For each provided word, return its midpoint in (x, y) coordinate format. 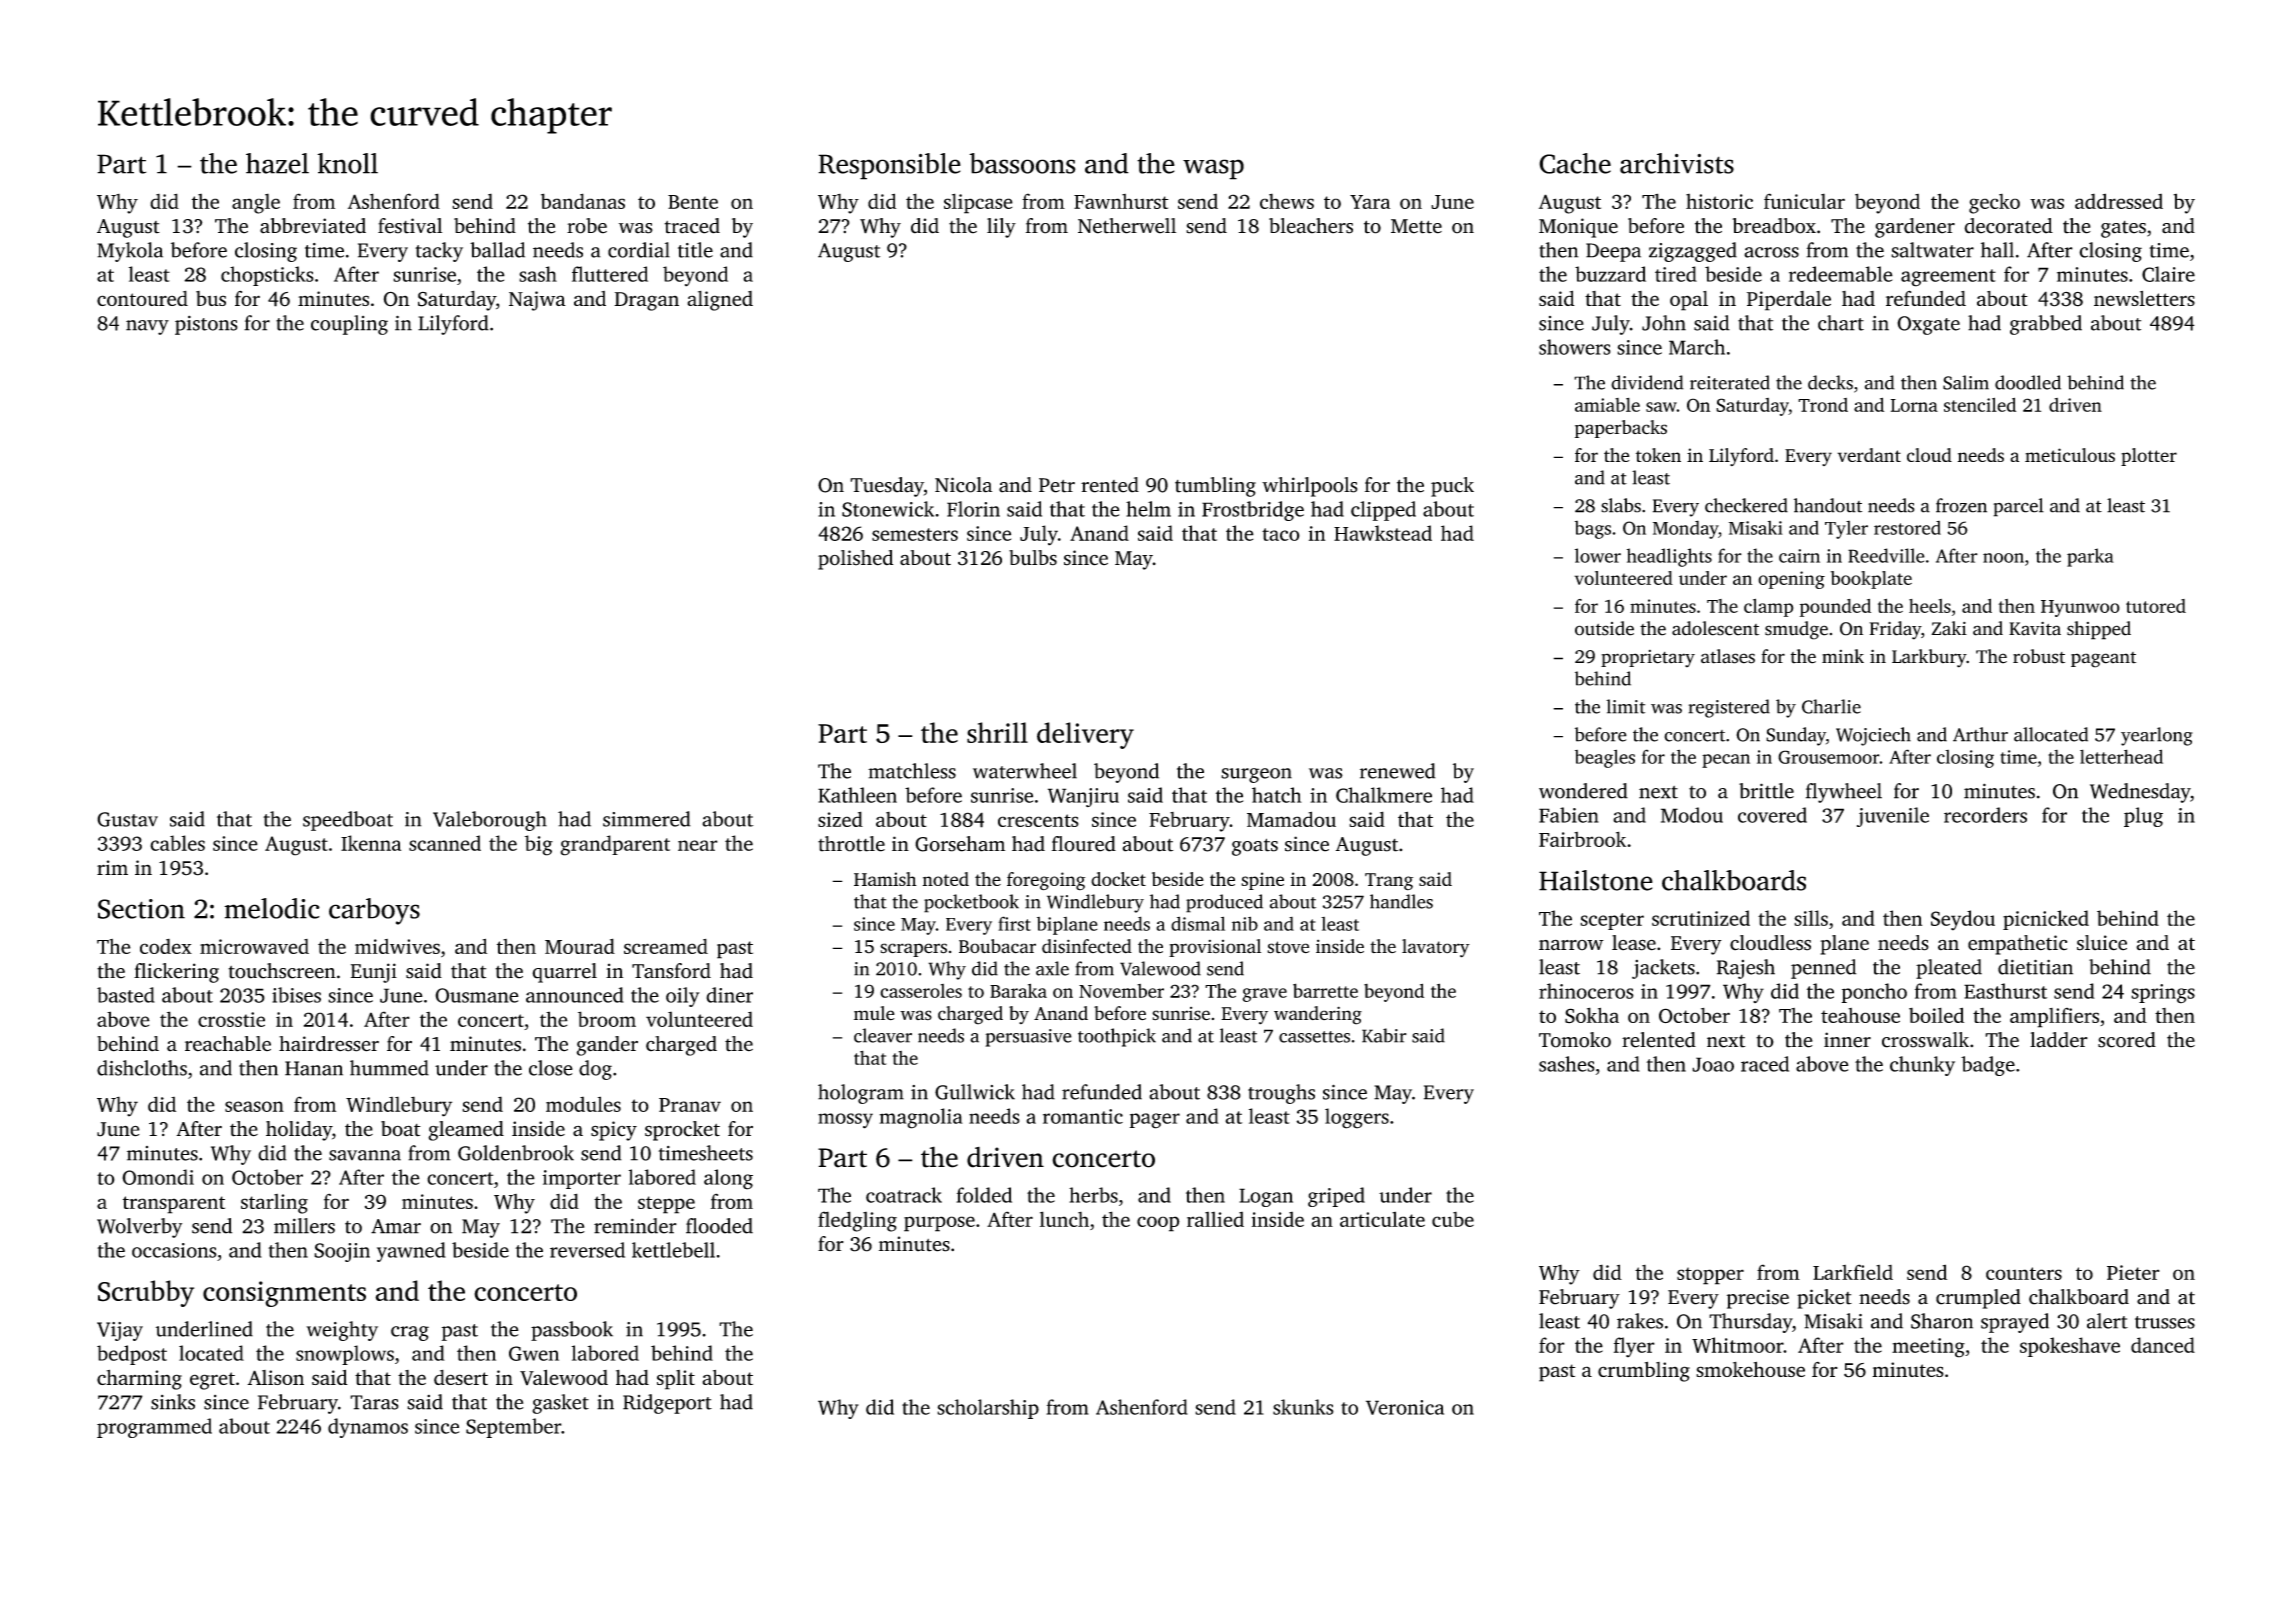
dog (595, 1070)
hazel (277, 163)
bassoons (1022, 163)
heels (1930, 606)
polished (855, 560)
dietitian (2035, 967)
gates (2123, 229)
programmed (154, 1428)
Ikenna (371, 843)
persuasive (1028, 1038)
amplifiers (2054, 1018)
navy (147, 327)
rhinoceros (1586, 991)
